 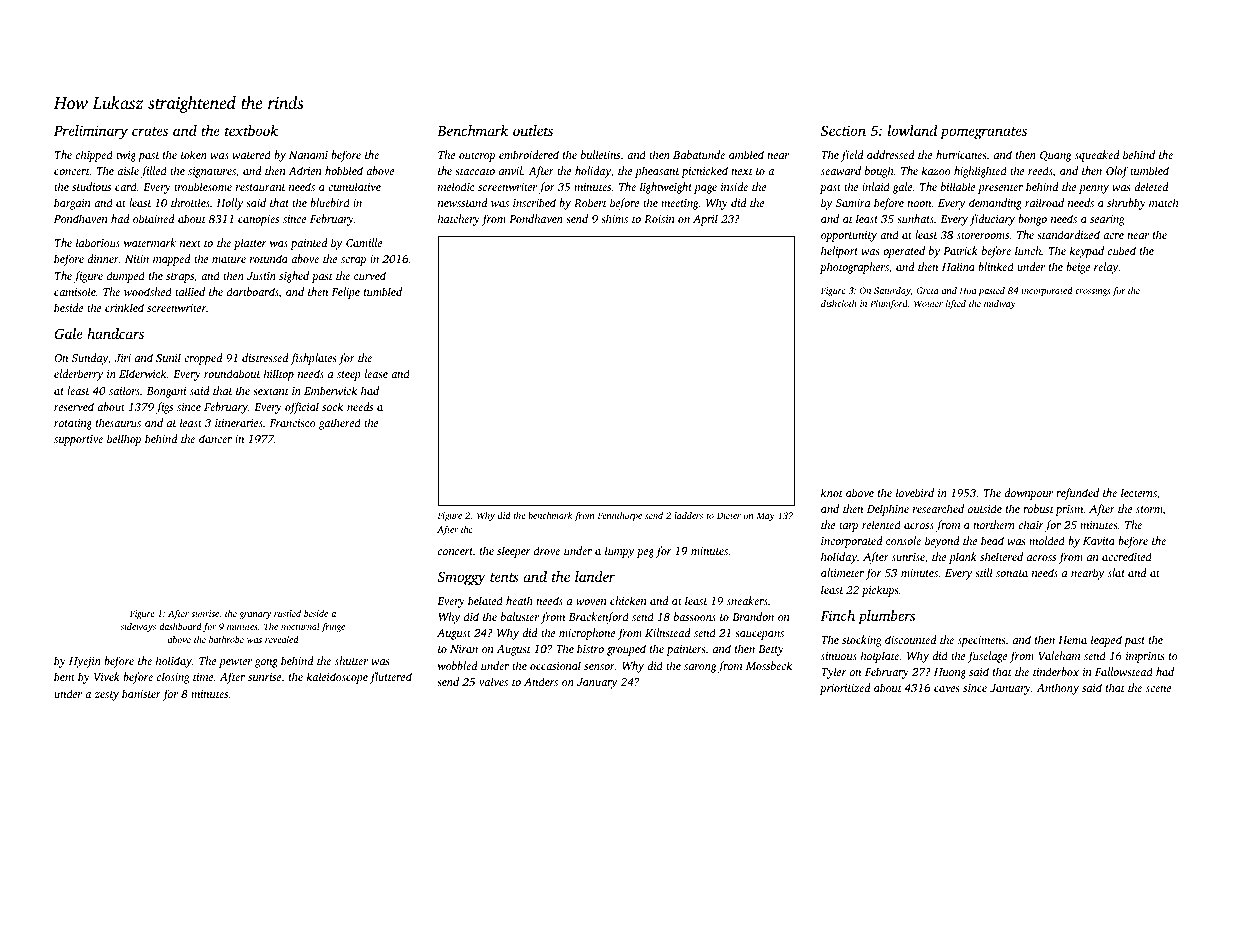 What do you see at coordinates (688, 515) in the page?
I see `ladders` at bounding box center [688, 515].
